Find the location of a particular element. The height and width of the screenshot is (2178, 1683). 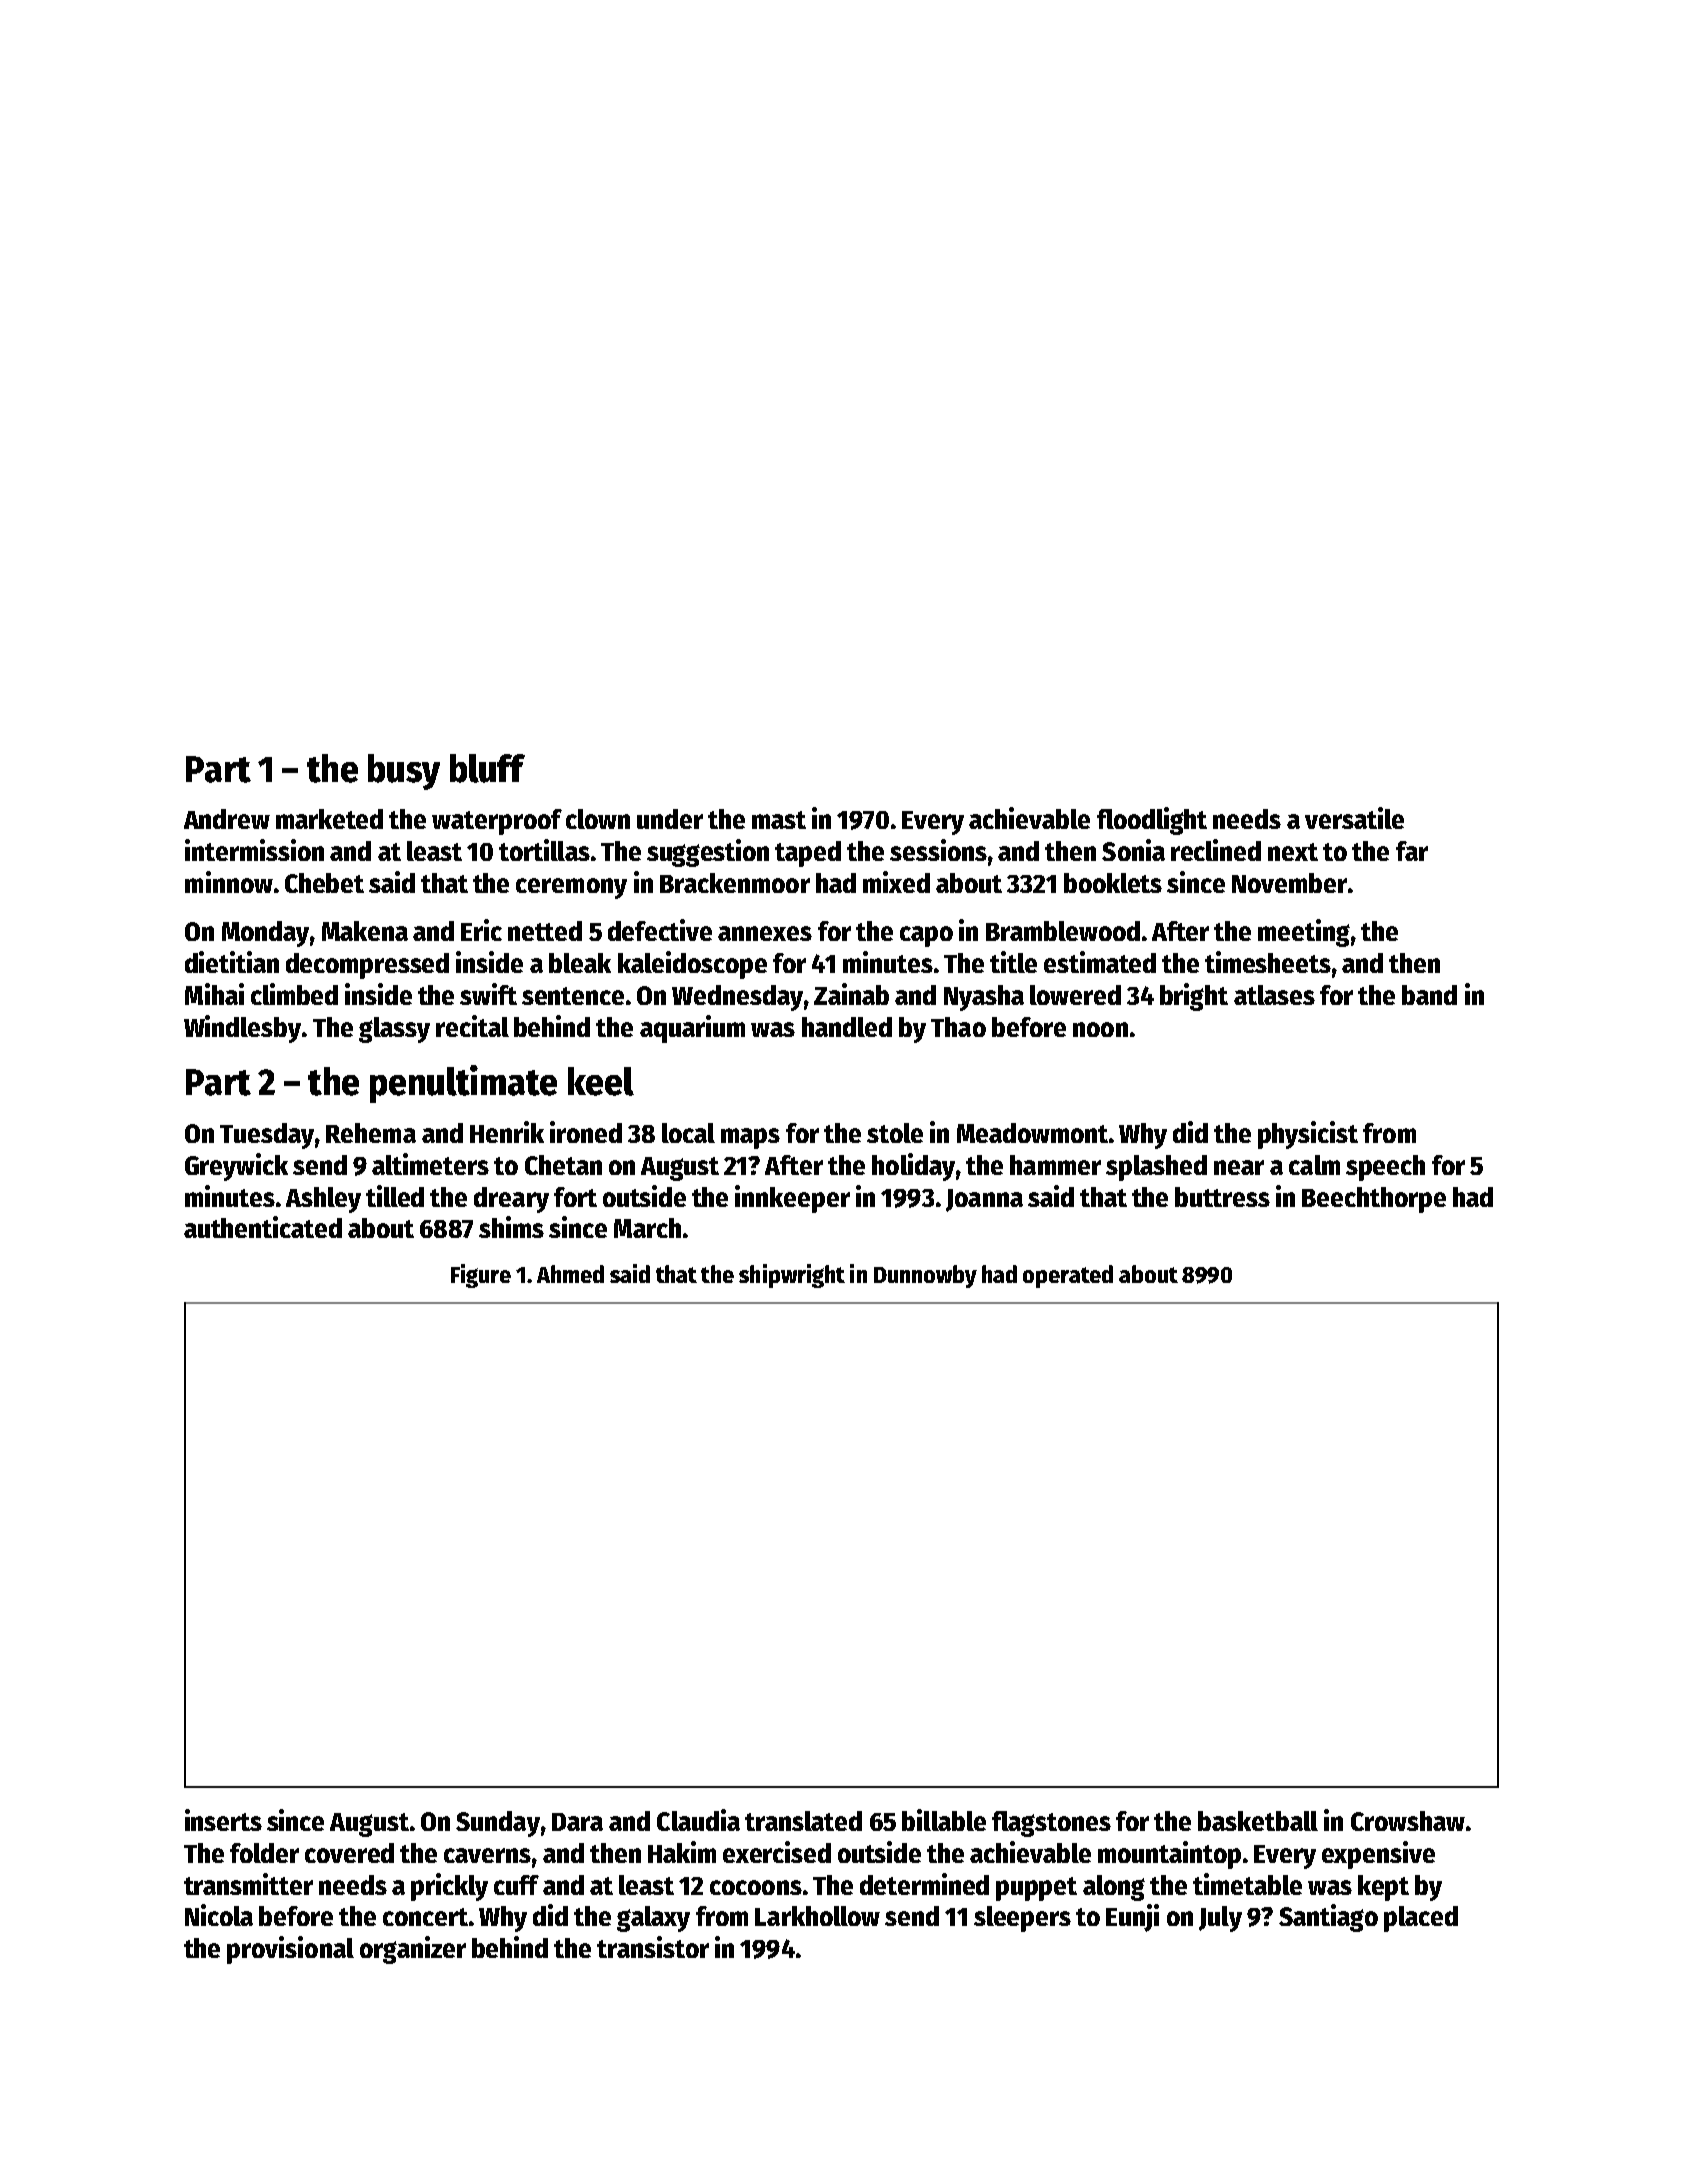

shipwright is located at coordinates (792, 1276).
